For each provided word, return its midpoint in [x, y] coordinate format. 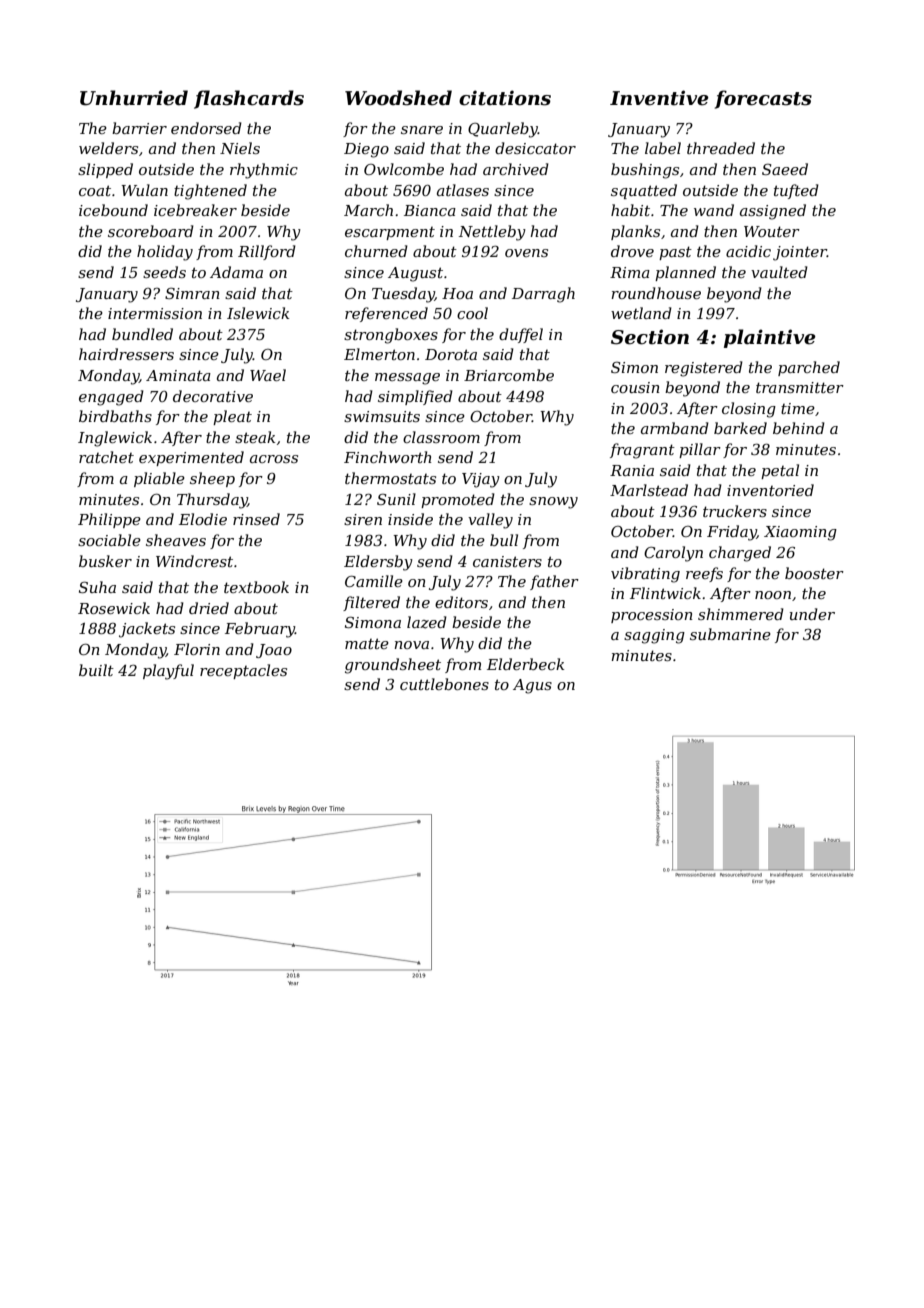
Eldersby [378, 563]
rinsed [256, 519]
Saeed [785, 169]
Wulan [144, 190]
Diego [366, 150]
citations [505, 98]
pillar [700, 450]
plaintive [770, 338]
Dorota [451, 354]
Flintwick [665, 593]
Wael [268, 375]
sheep [212, 479]
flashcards [249, 99]
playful [168, 672]
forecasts [763, 99]
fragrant [642, 451]
